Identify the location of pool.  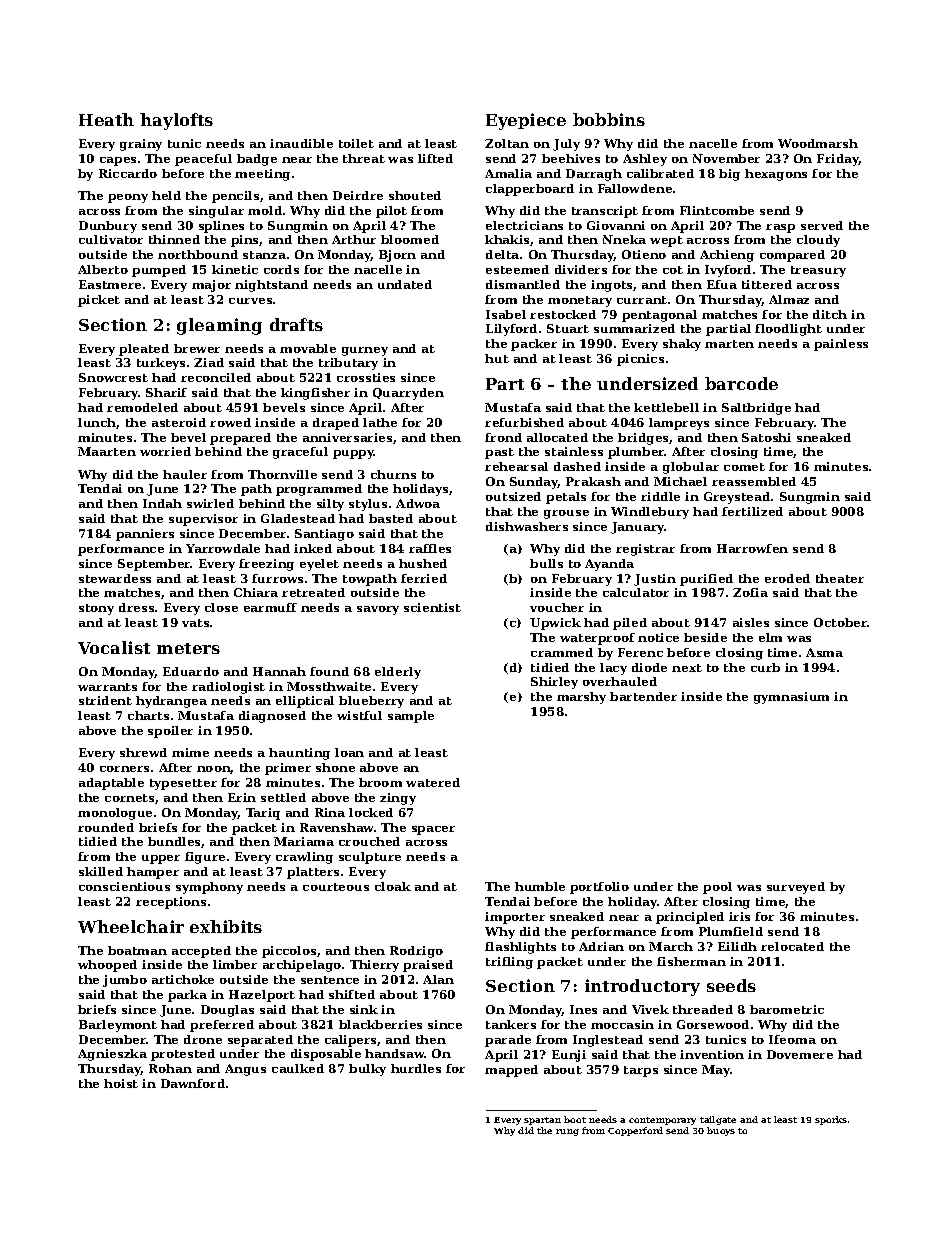
(717, 888).
